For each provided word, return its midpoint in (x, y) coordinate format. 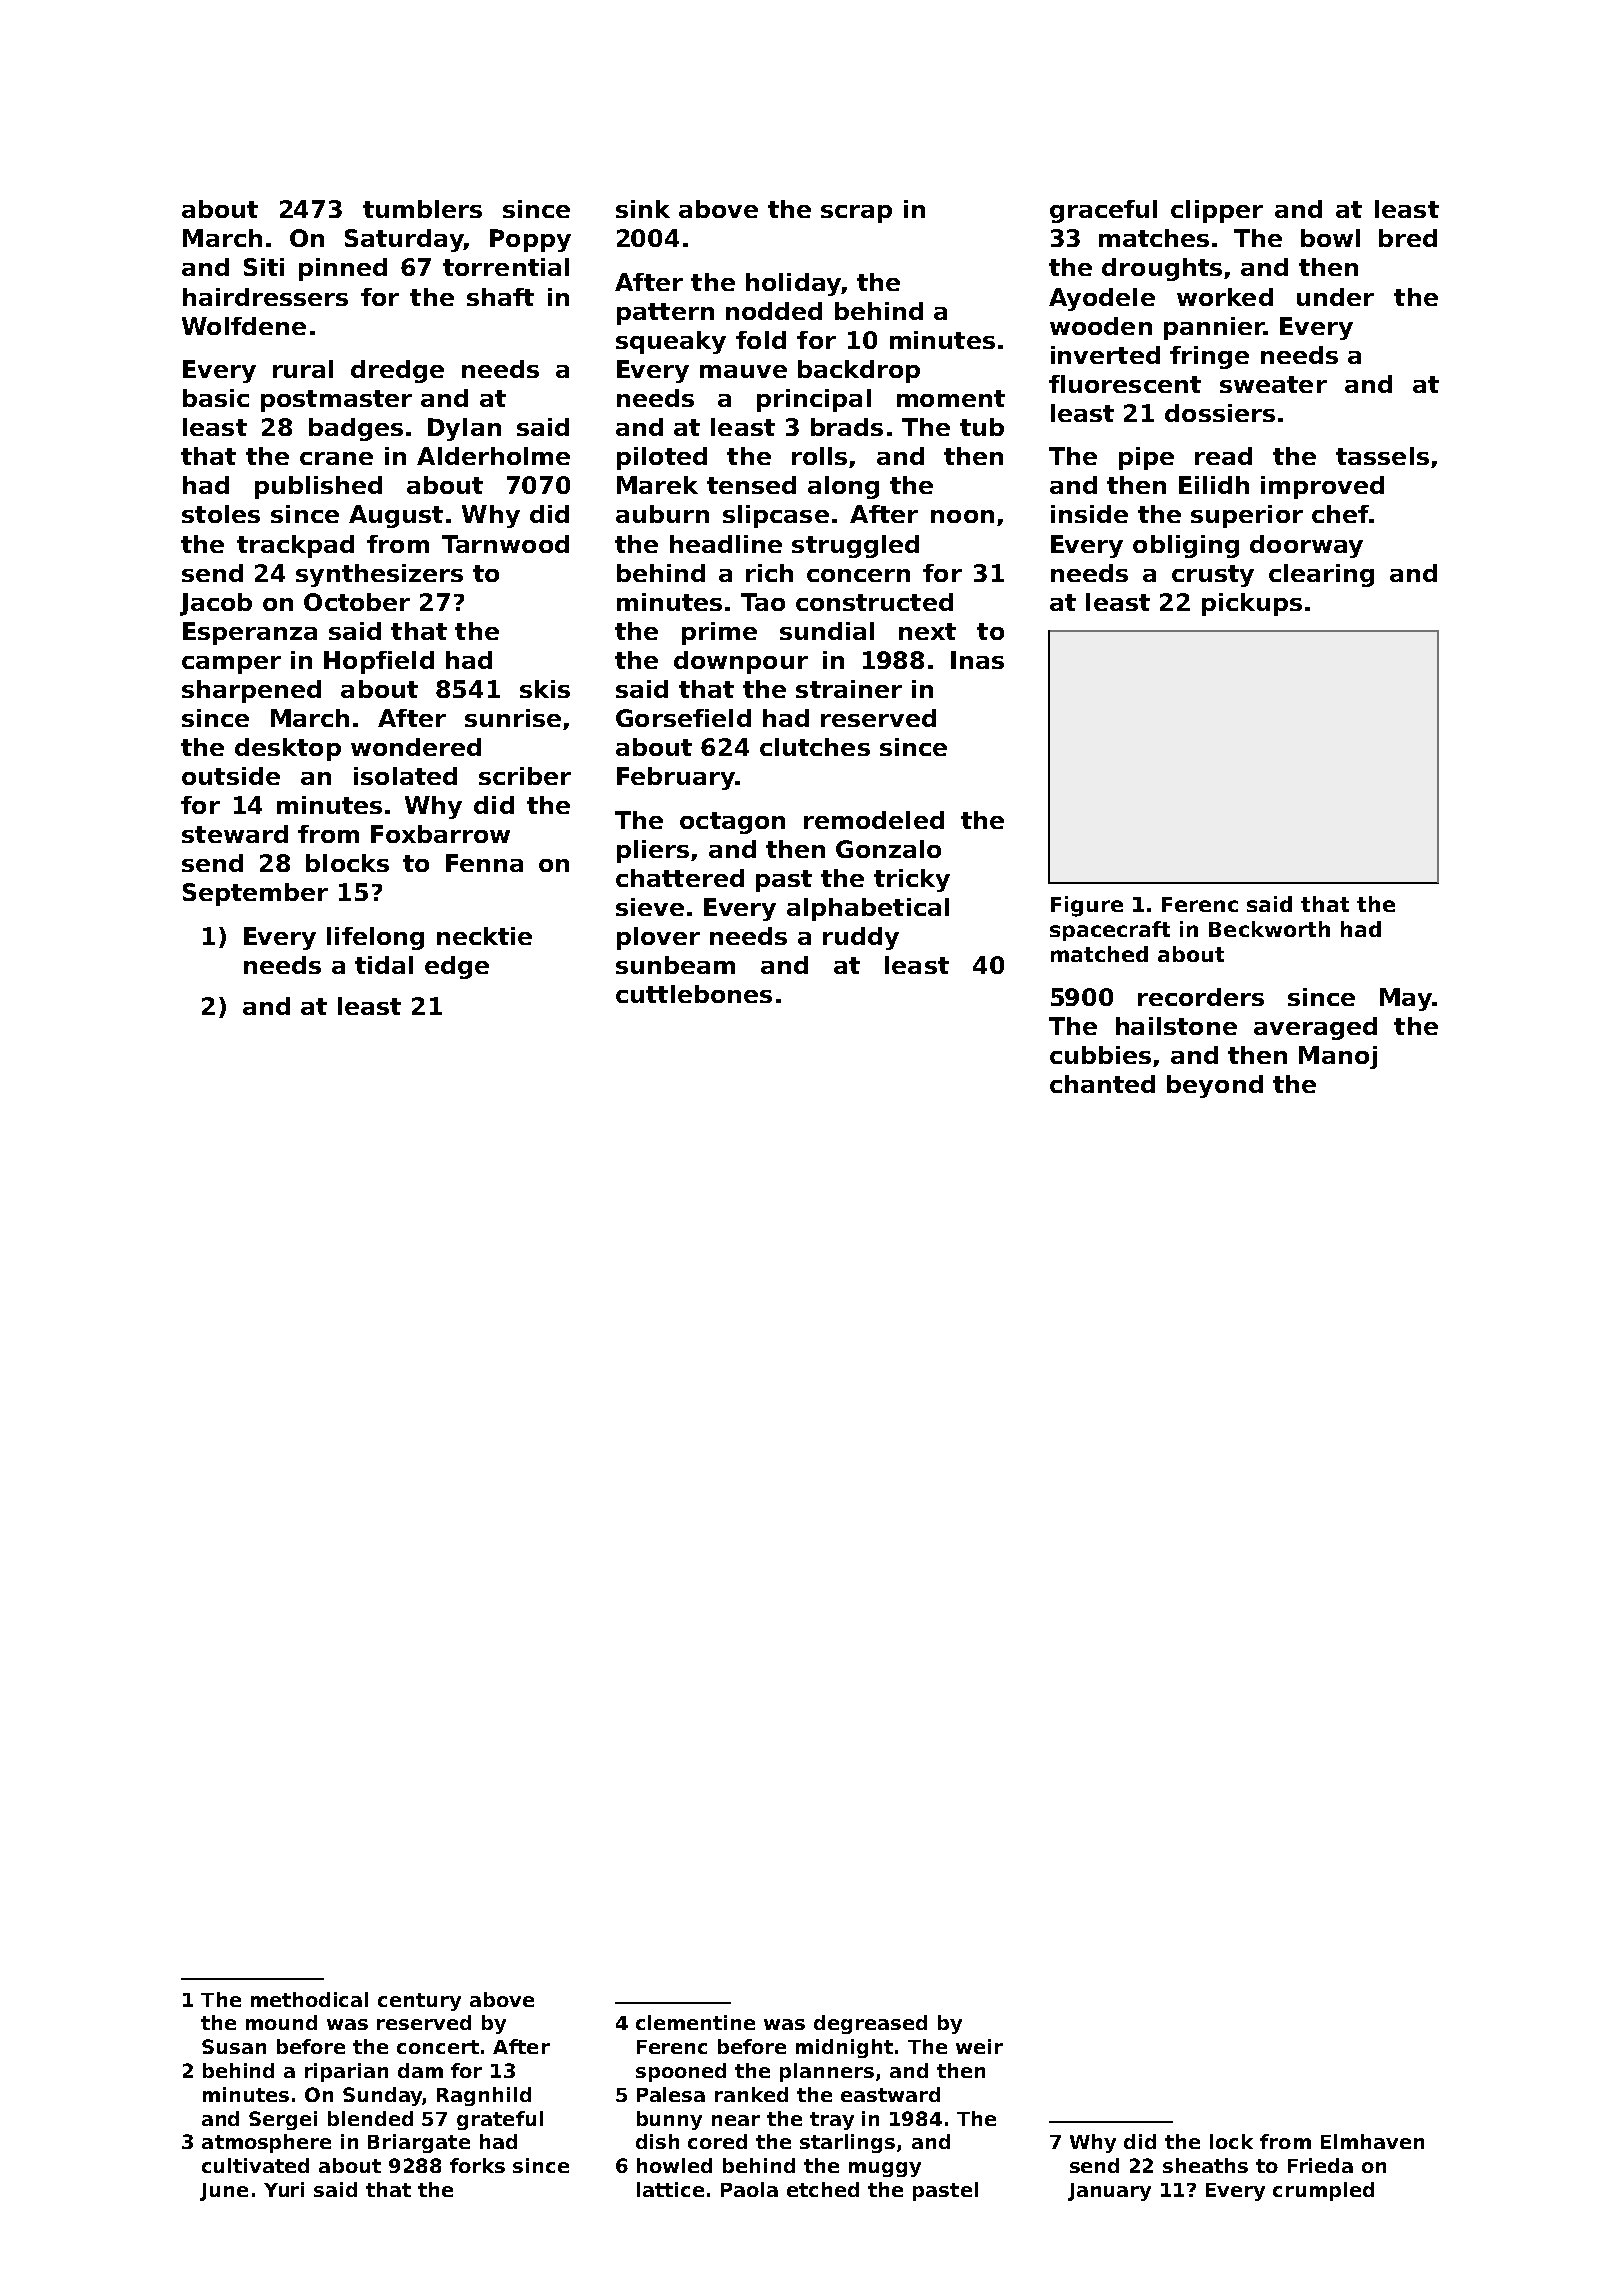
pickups (1252, 604)
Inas (977, 660)
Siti (264, 267)
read (1223, 456)
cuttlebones (694, 994)
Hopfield (379, 662)
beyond (1215, 1086)
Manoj (1338, 1057)
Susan (234, 2046)
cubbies (1100, 1055)
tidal (384, 965)
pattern (665, 314)
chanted (1102, 1084)
